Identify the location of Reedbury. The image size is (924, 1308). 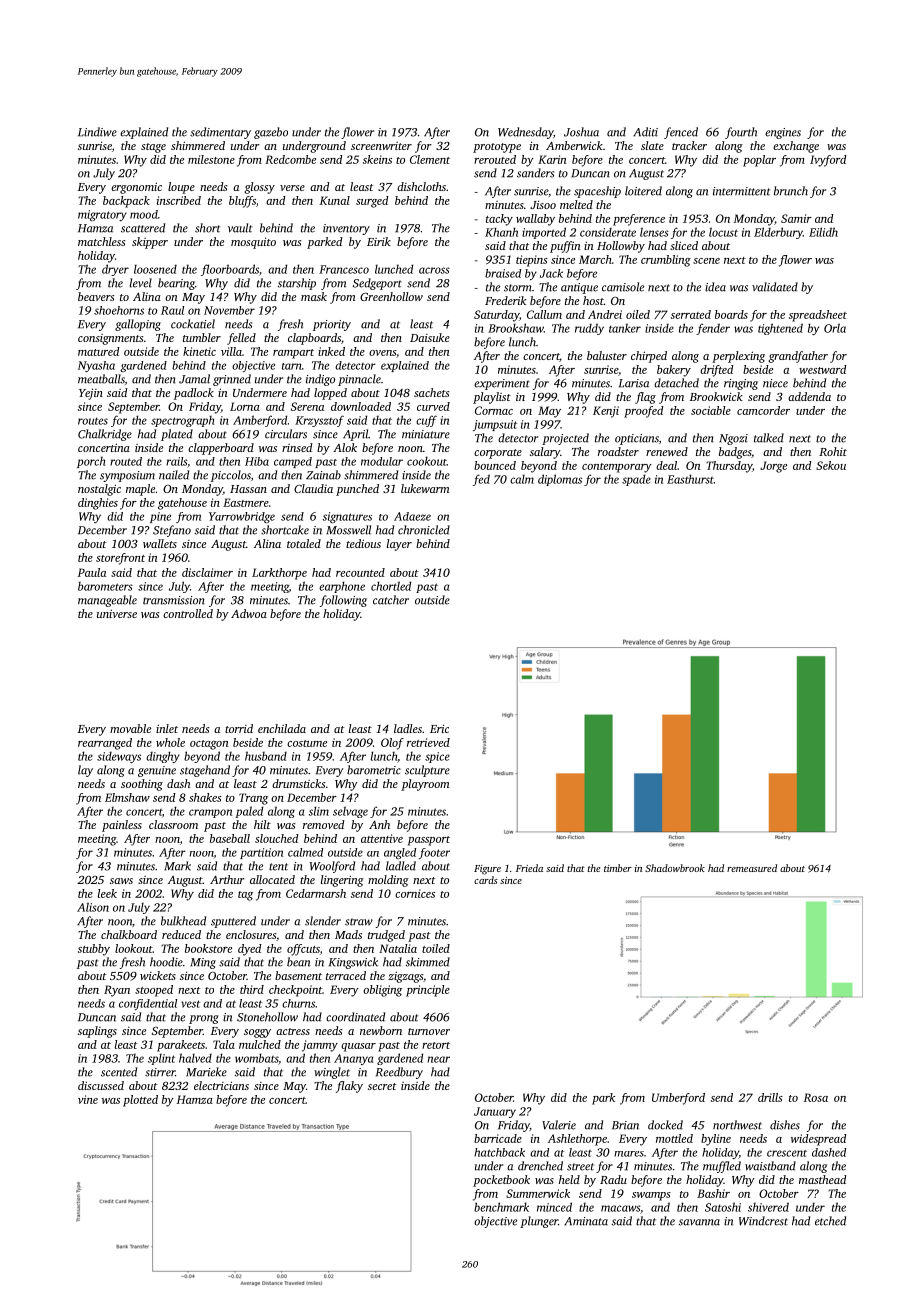
(399, 1073).
